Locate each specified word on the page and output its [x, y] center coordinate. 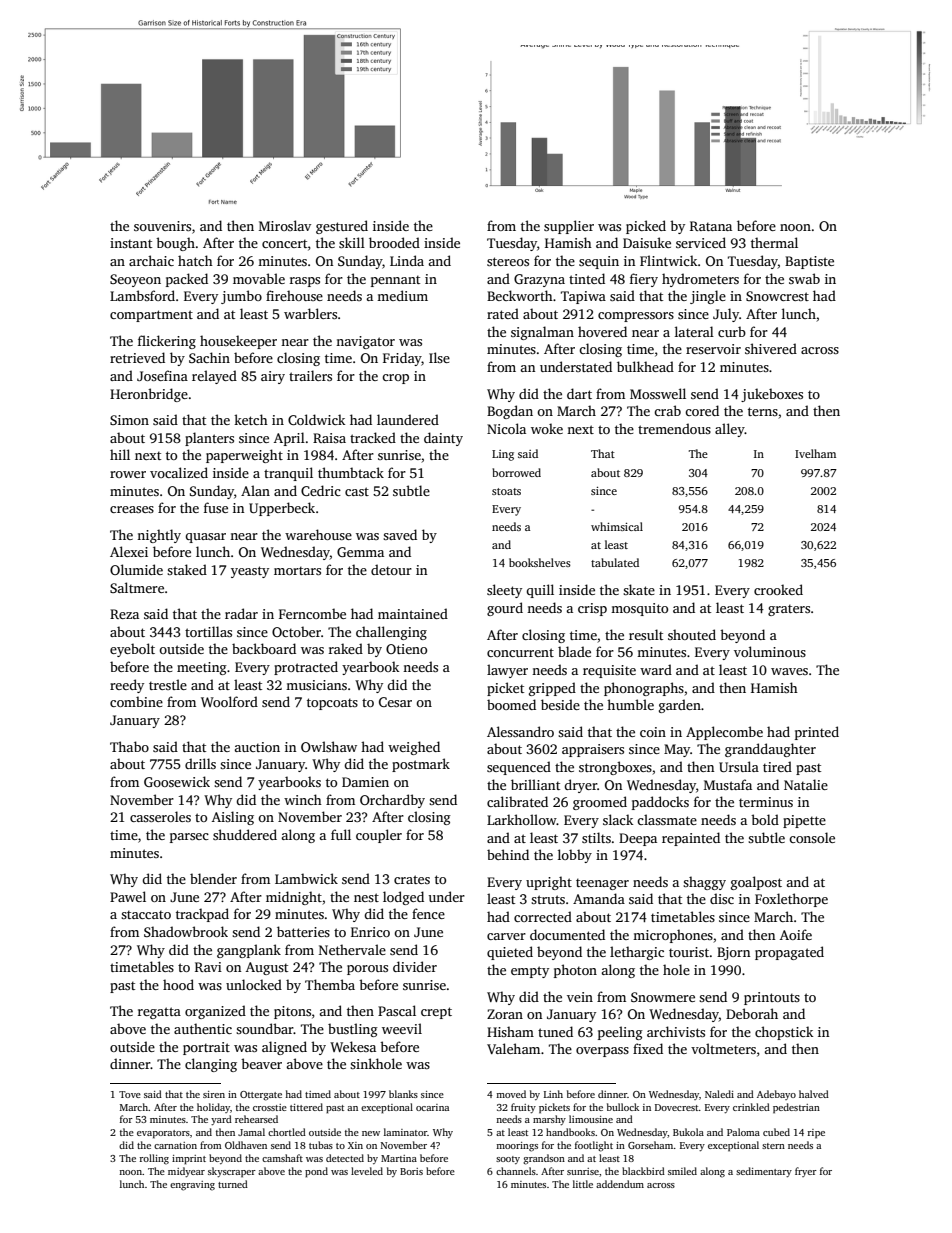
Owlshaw [329, 746]
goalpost [756, 883]
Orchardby [392, 801]
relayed [214, 377]
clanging [211, 1065]
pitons [292, 1012]
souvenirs [162, 226]
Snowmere [663, 997]
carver [506, 936]
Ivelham [815, 453]
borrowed [516, 472]
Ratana [711, 226]
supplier [569, 227]
